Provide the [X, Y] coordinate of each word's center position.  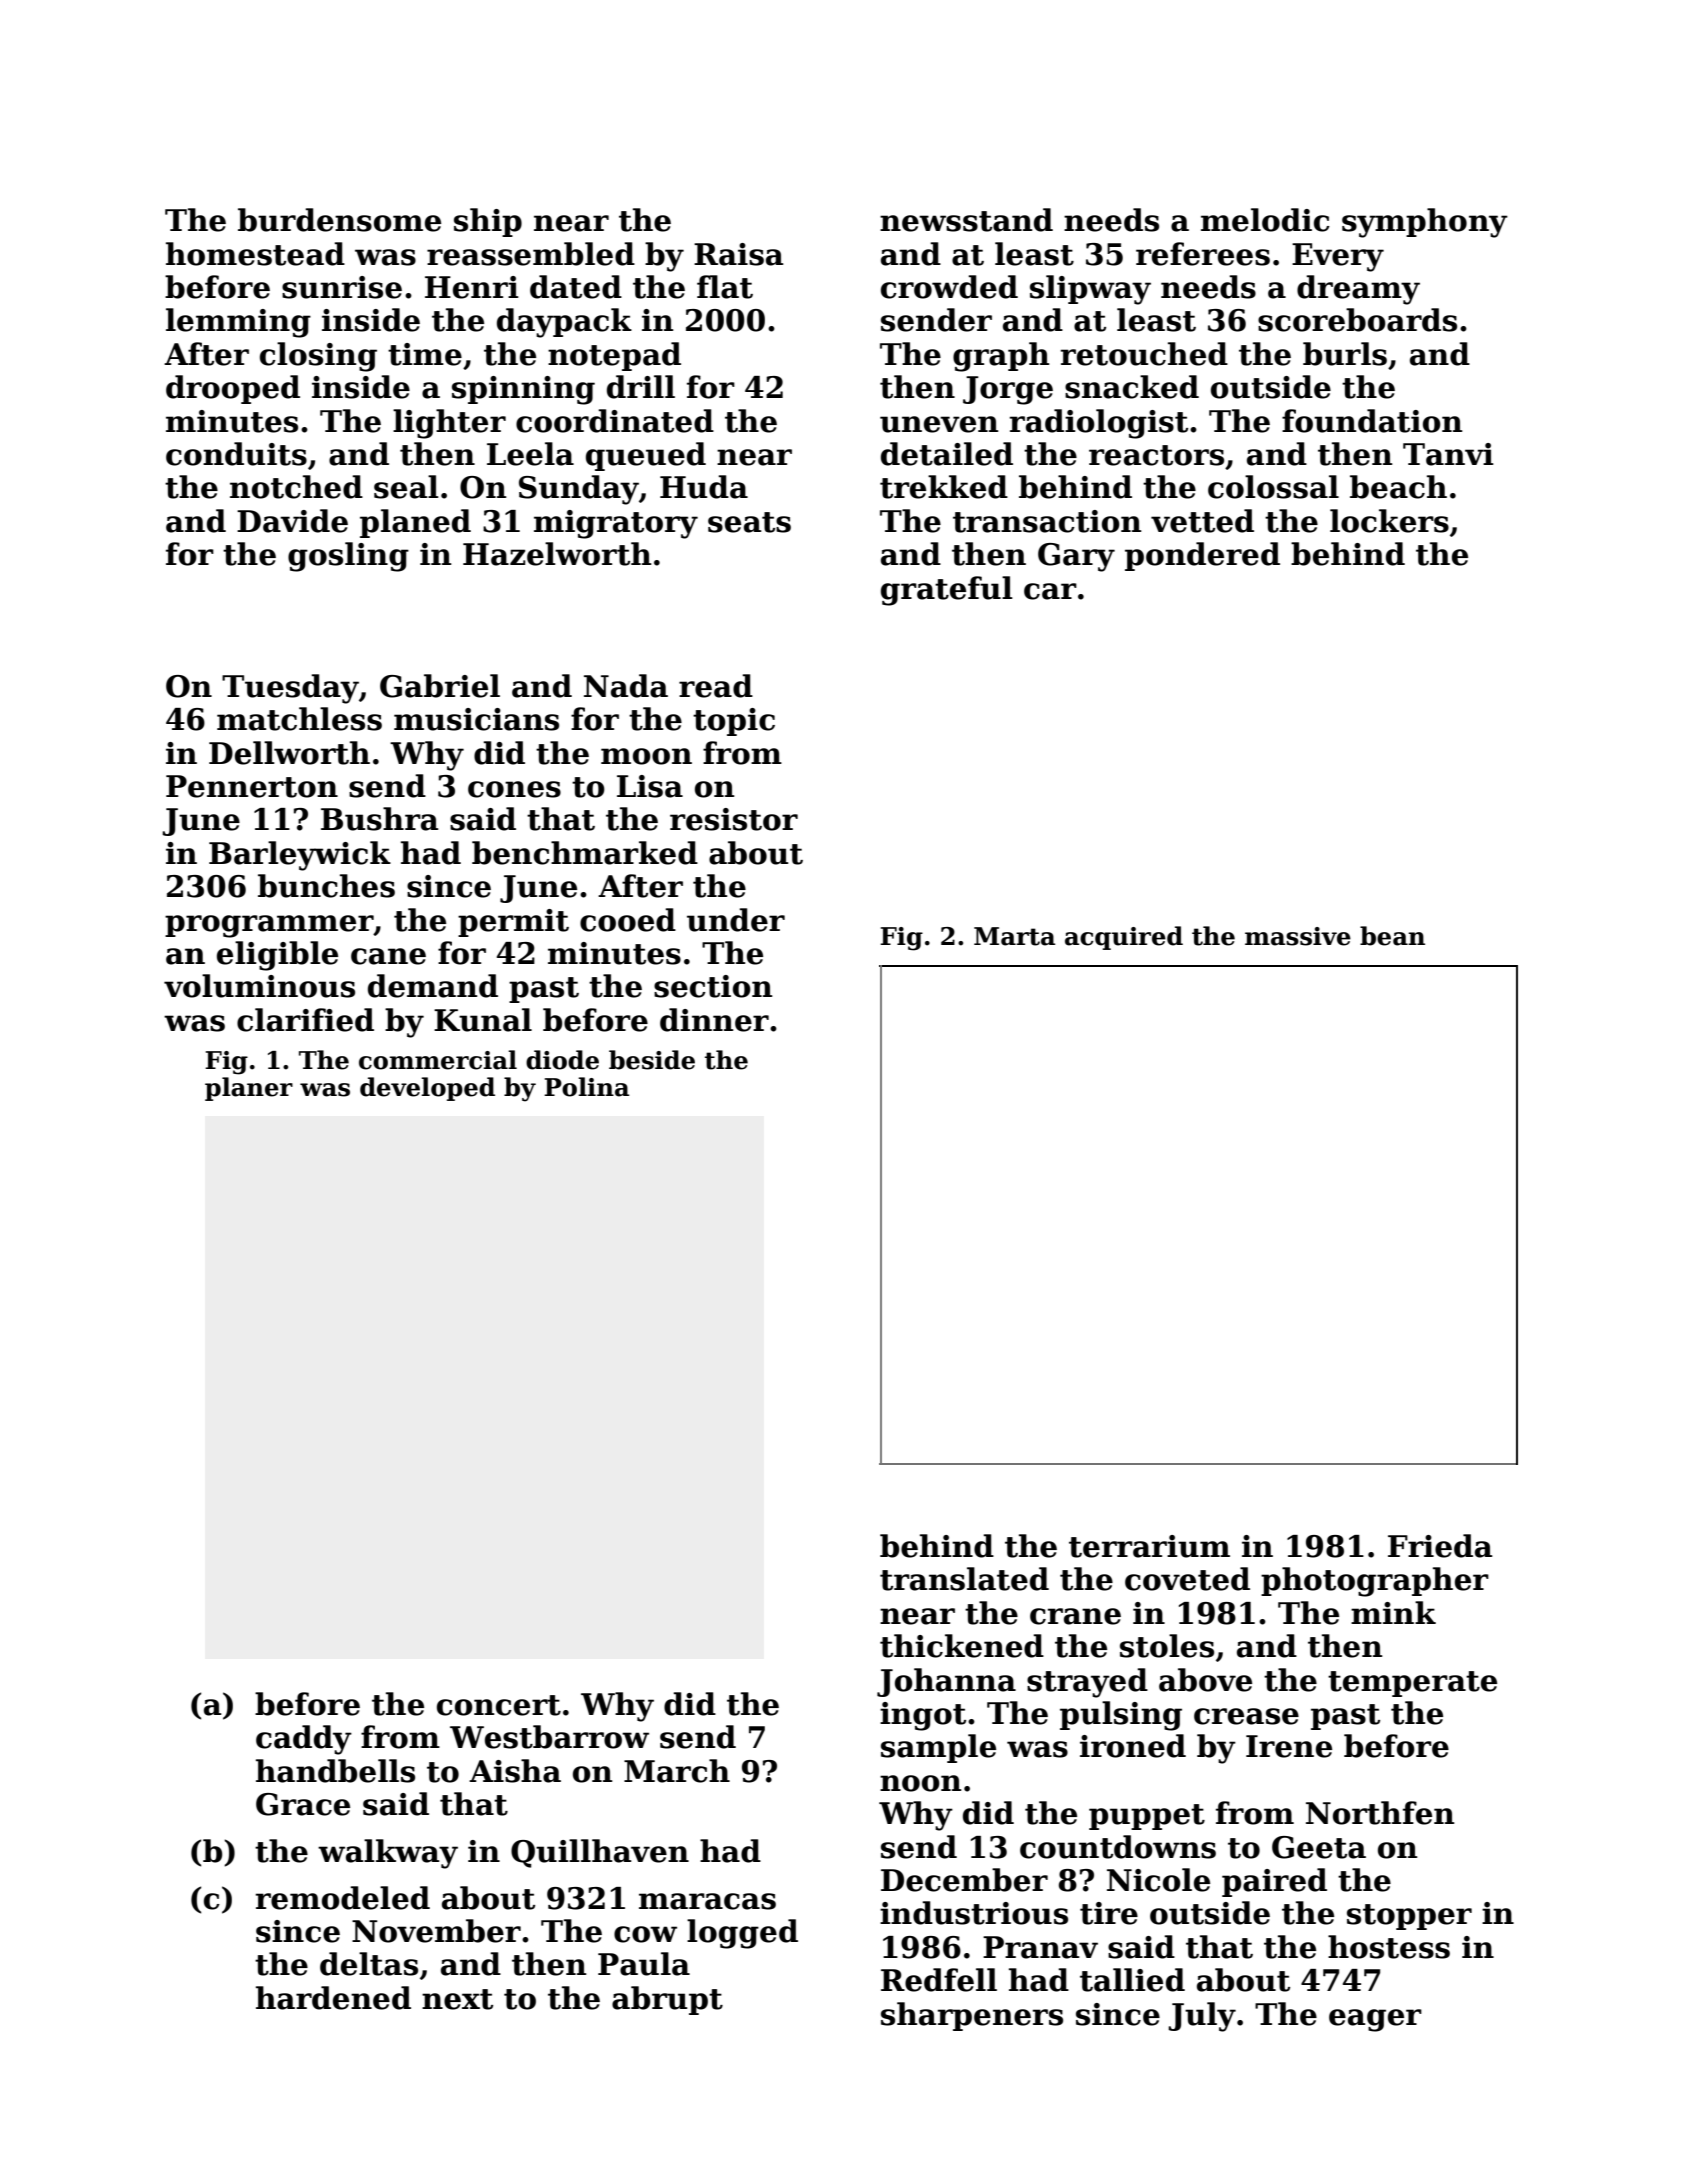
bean [1392, 936]
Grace [303, 1804]
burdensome [339, 220]
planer [249, 1089]
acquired [1124, 938]
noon [920, 1783]
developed [427, 1089]
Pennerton [252, 786]
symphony [1425, 223]
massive [1298, 936]
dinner [714, 1020]
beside [652, 1060]
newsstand [966, 220]
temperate [1412, 1684]
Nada [626, 686]
